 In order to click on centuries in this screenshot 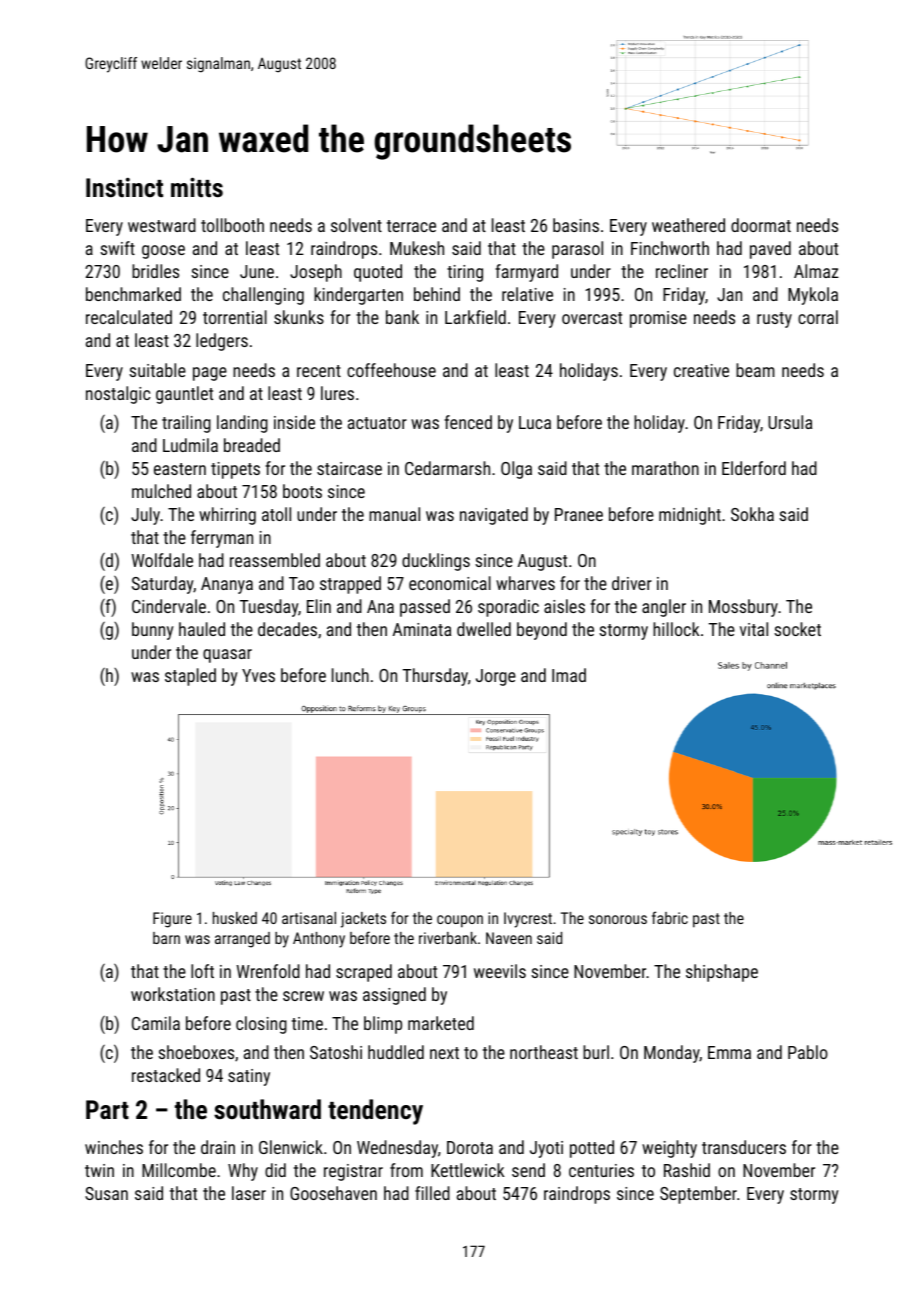, I will do `click(601, 1170)`.
